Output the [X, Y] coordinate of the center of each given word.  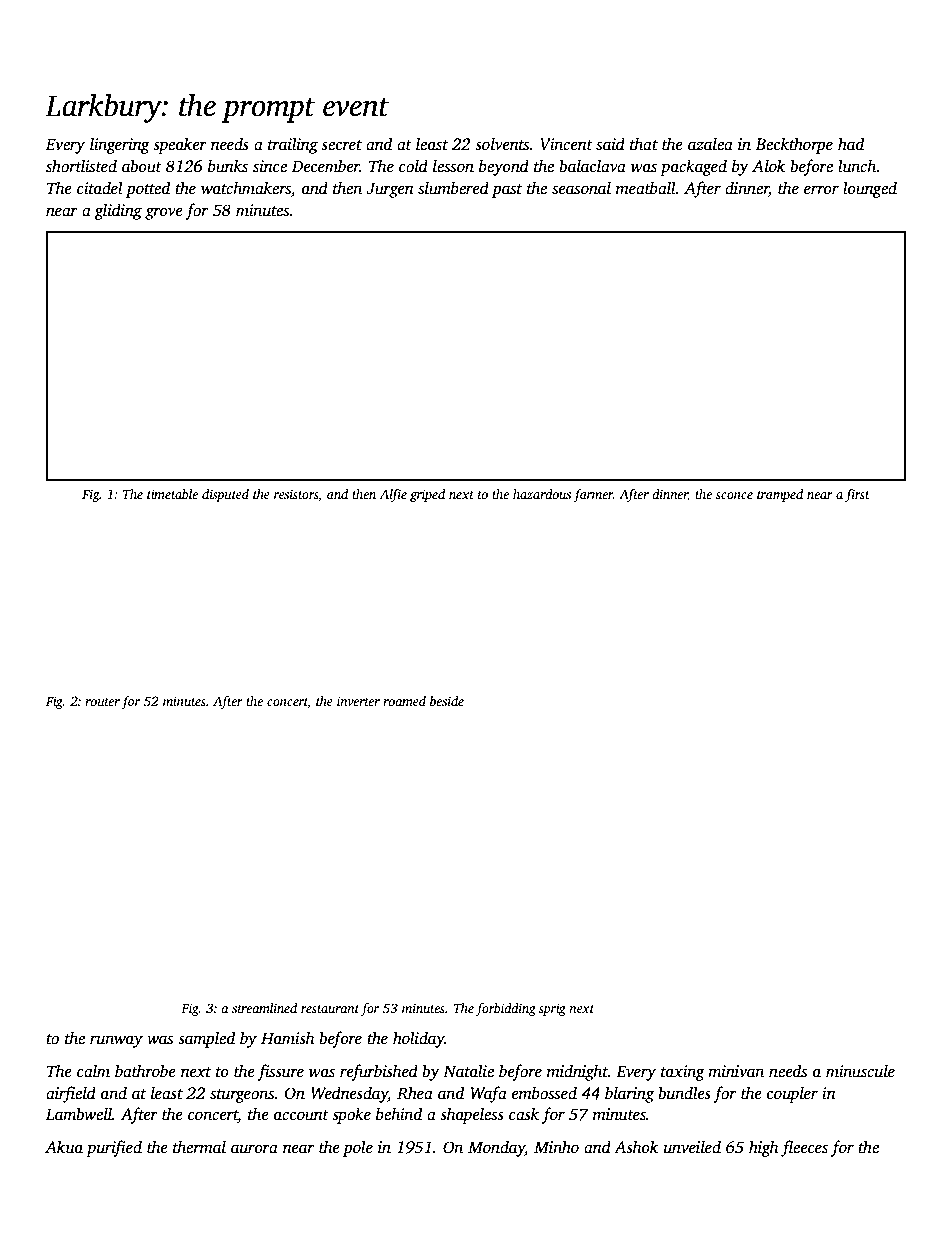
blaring [629, 1094]
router [102, 702]
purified [114, 1148]
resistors [296, 494]
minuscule [860, 1071]
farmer [593, 495]
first [857, 495]
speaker [180, 145]
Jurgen [390, 190]
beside [447, 701]
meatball [646, 188]
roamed [404, 701]
